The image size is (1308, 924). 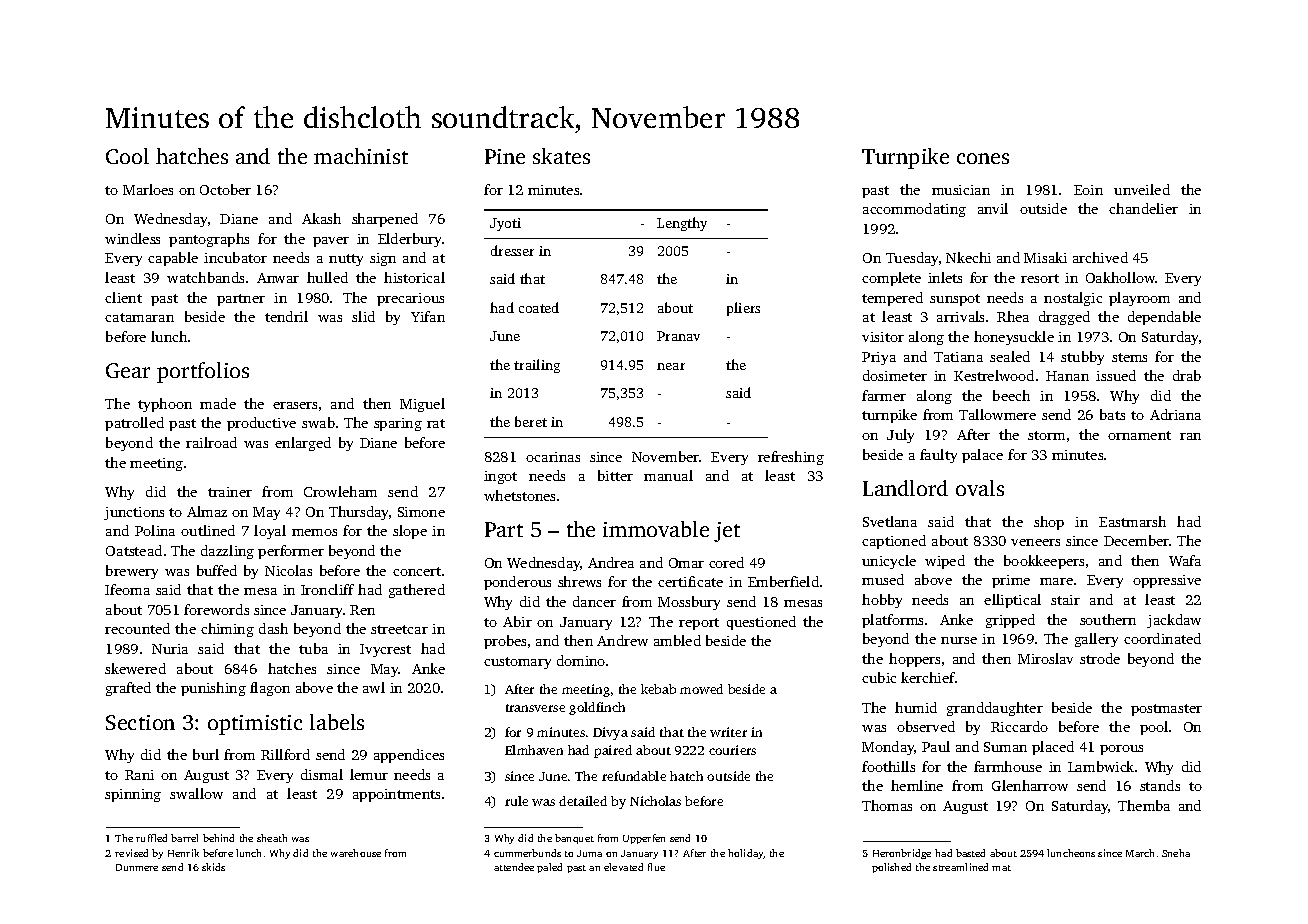 I want to click on cones, so click(x=983, y=158).
